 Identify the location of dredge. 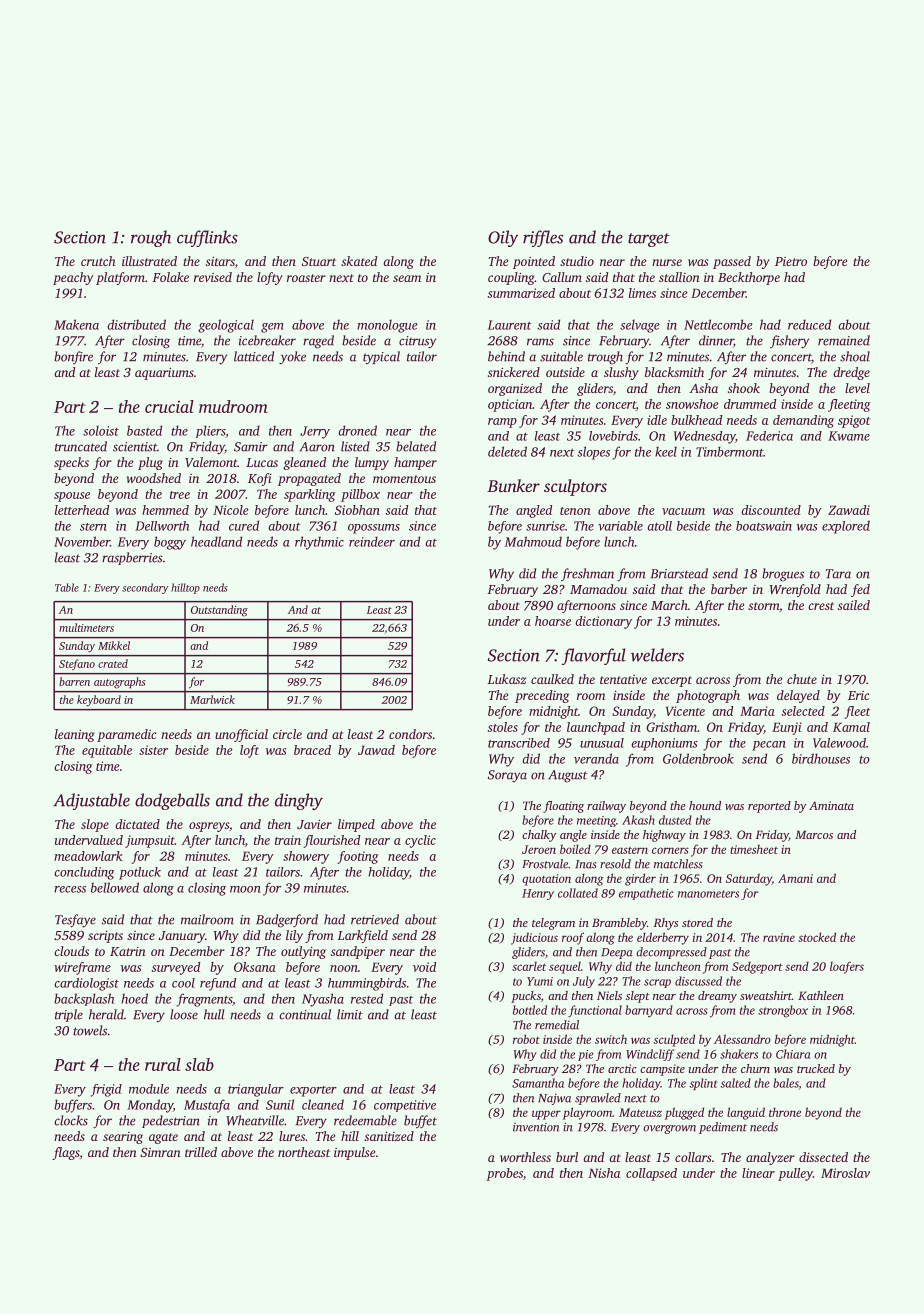
(851, 373).
